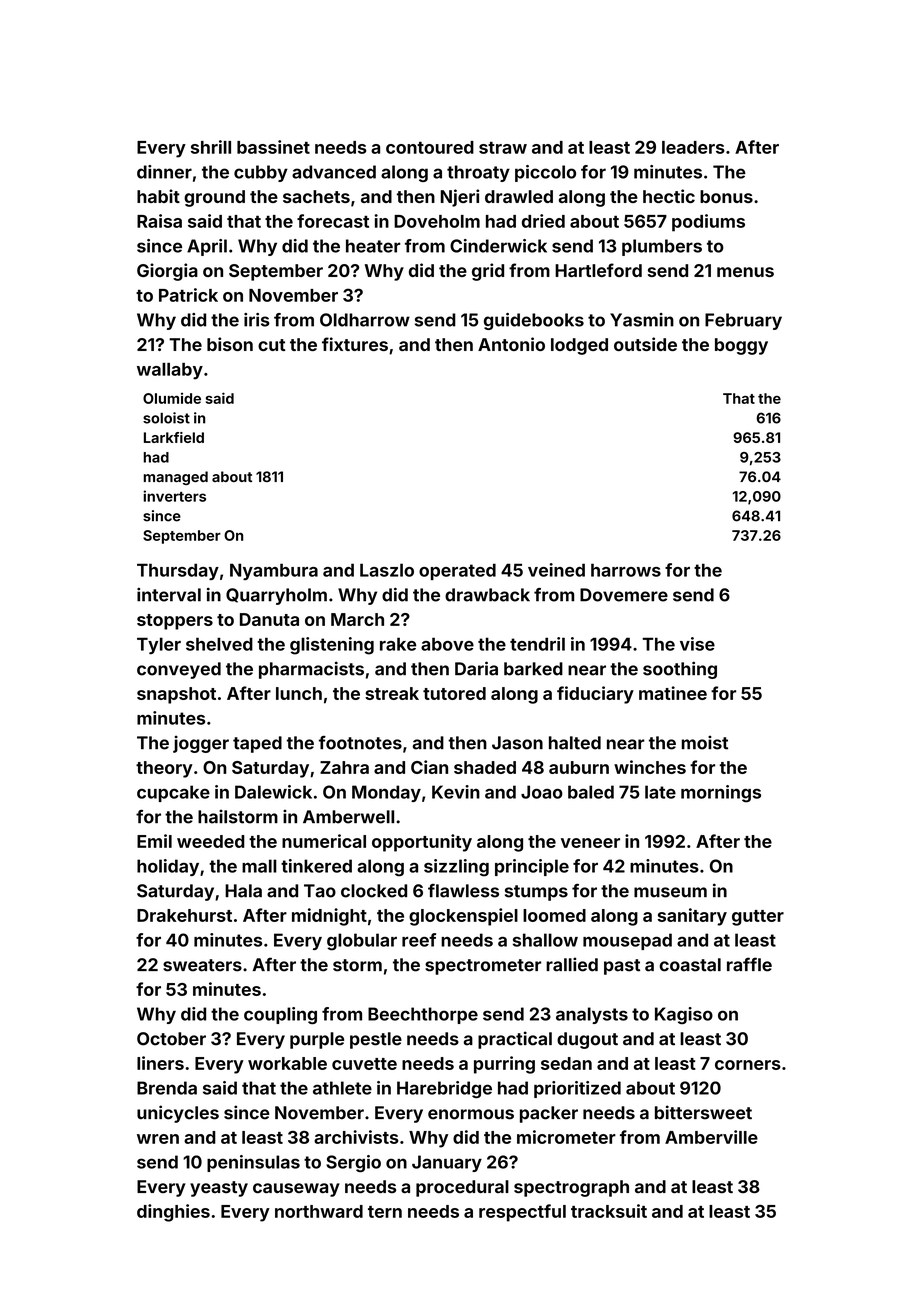  What do you see at coordinates (533, 669) in the screenshot?
I see `barked` at bounding box center [533, 669].
